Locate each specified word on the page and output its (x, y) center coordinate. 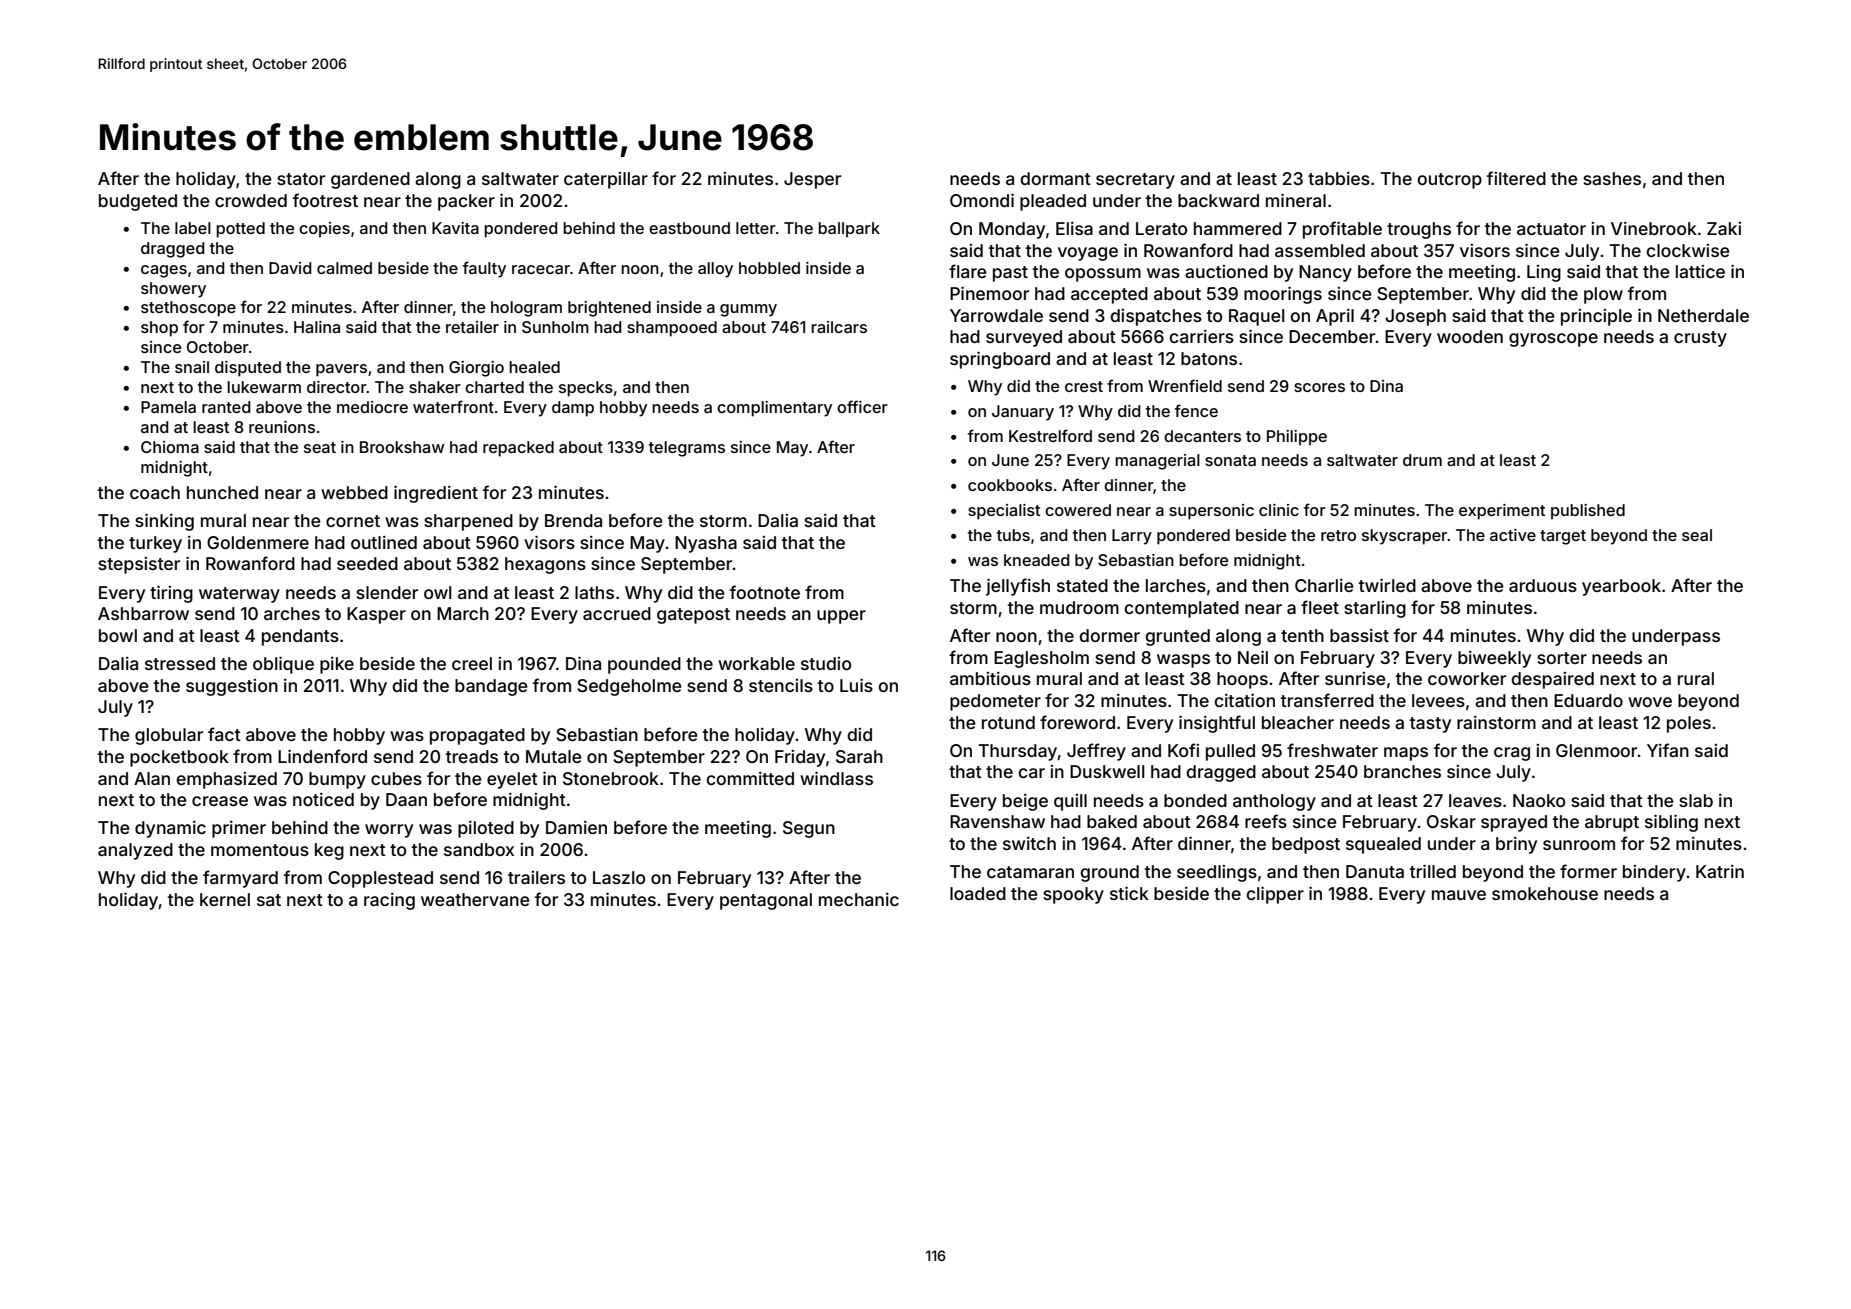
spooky (1073, 895)
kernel (225, 899)
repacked (518, 449)
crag (1512, 754)
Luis (856, 685)
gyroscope (1553, 340)
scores (1319, 387)
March (463, 613)
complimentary (774, 409)
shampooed (672, 329)
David (290, 268)
